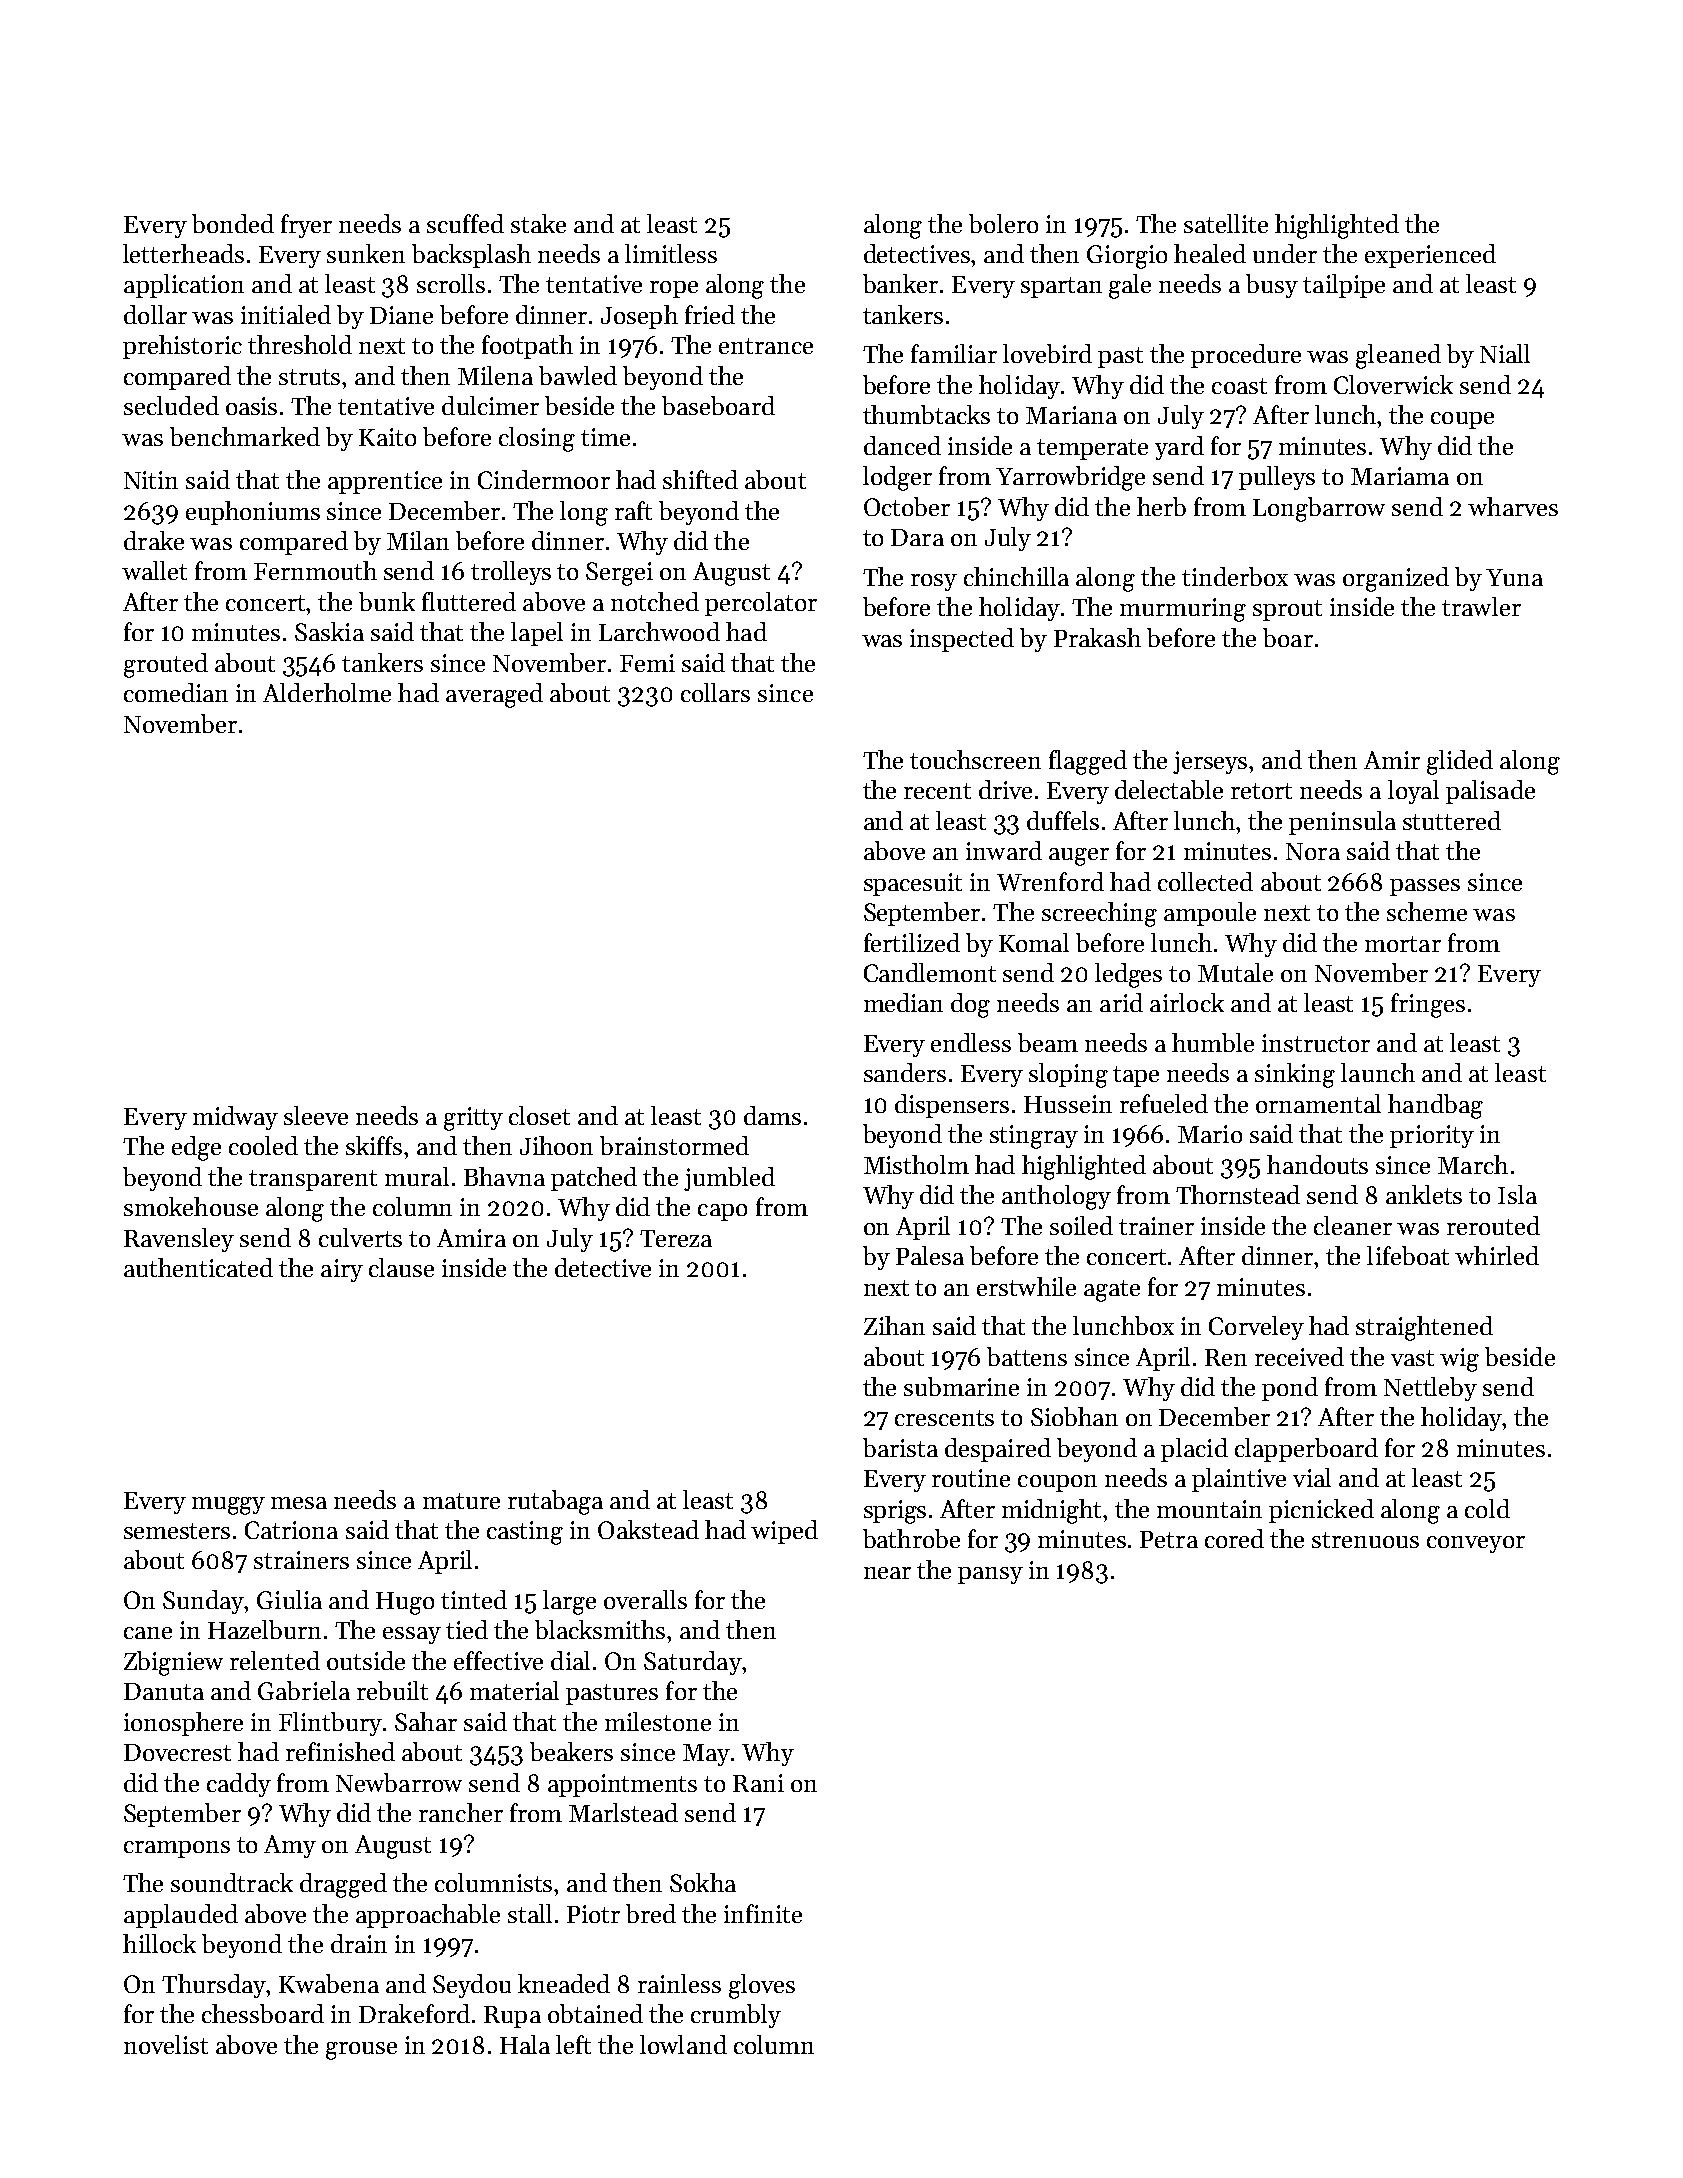 Image resolution: width=1683 pixels, height=2178 pixels. Describe the element at coordinates (511, 573) in the image. I see `trolleys` at that location.
